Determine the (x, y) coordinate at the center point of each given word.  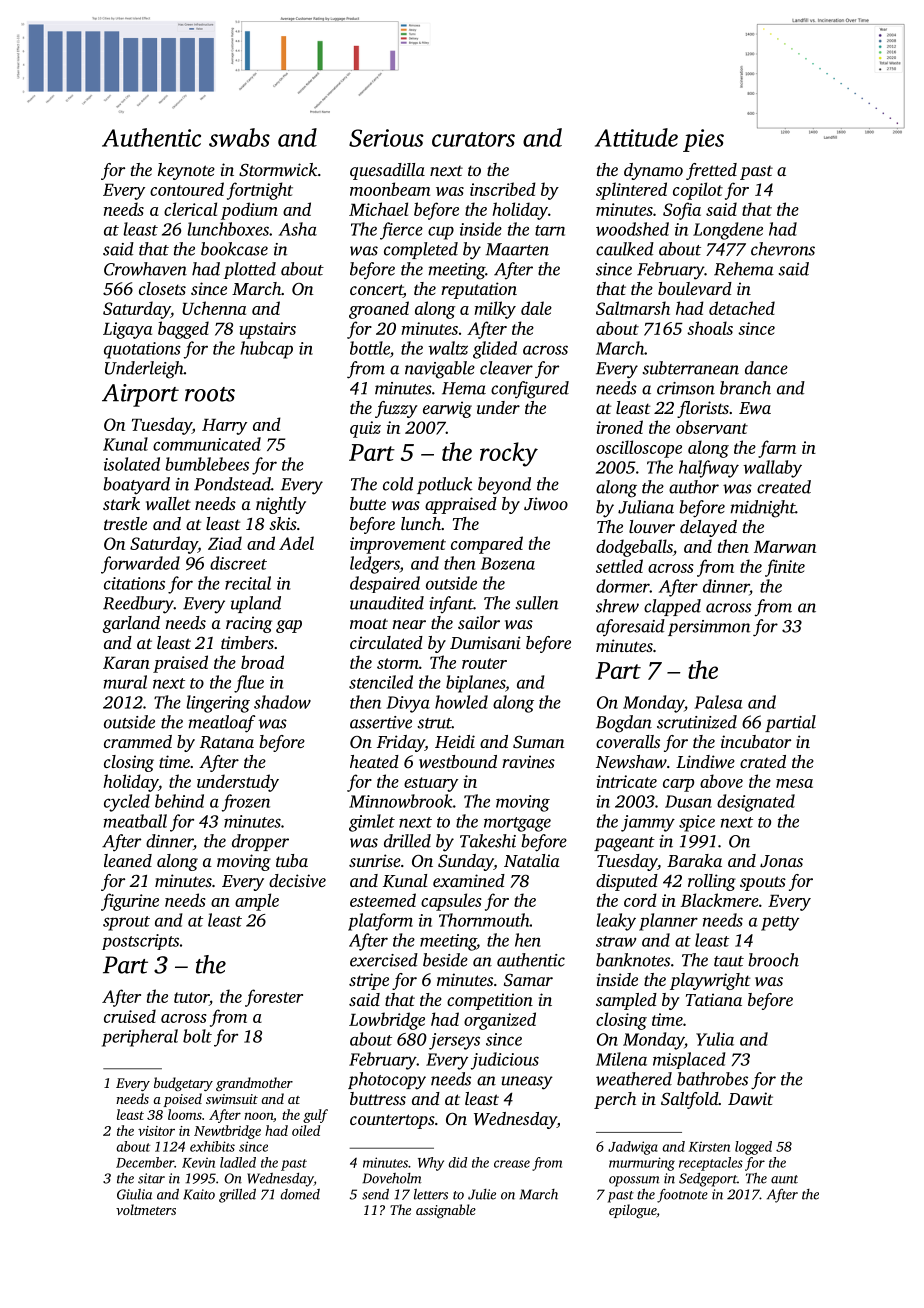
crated (763, 761)
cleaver (506, 368)
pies (703, 140)
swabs (239, 137)
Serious (386, 138)
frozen (246, 803)
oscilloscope (639, 449)
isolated (132, 464)
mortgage (517, 824)
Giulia (134, 1194)
